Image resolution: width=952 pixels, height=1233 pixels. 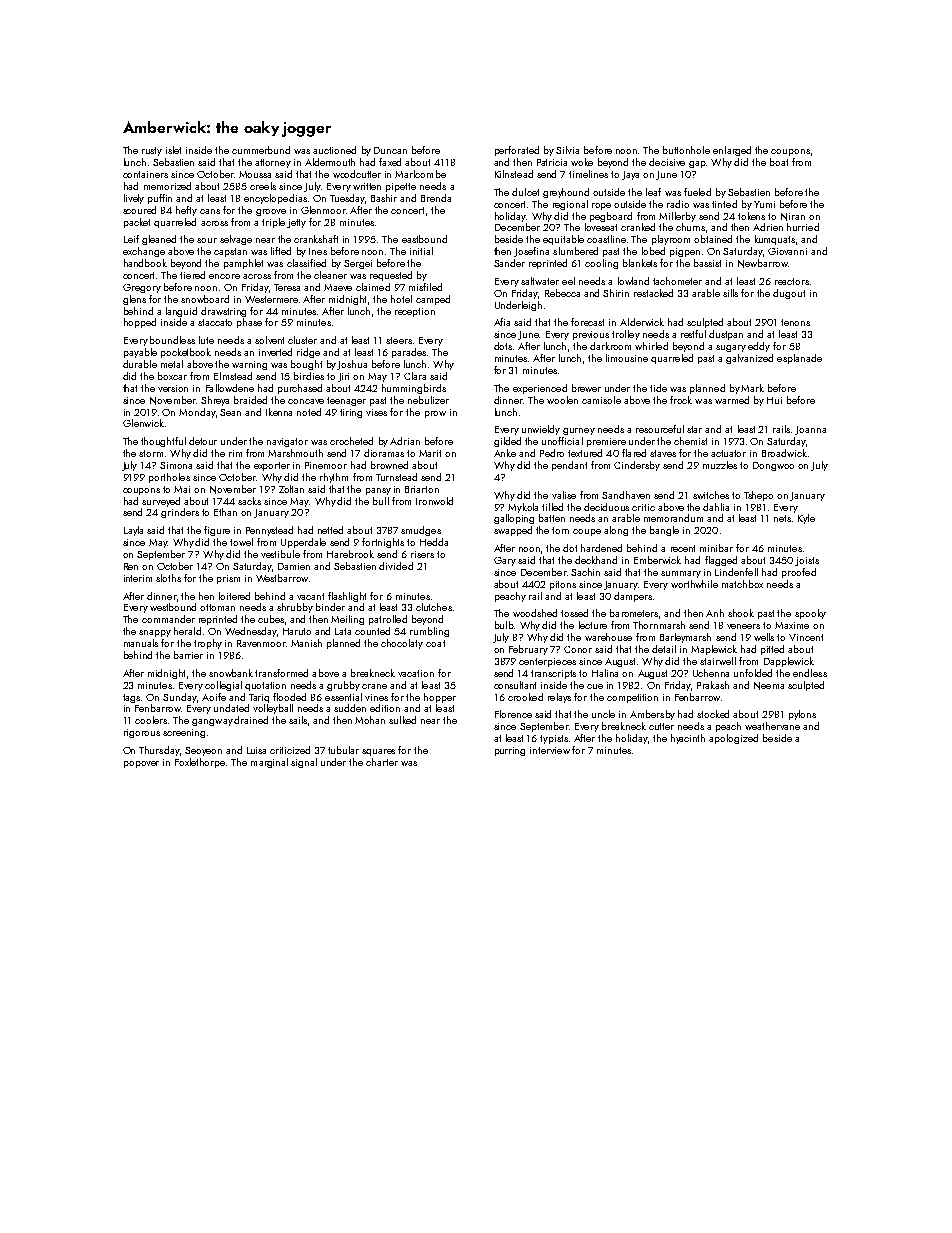 What do you see at coordinates (789, 662) in the screenshot?
I see `Dapplewick` at bounding box center [789, 662].
